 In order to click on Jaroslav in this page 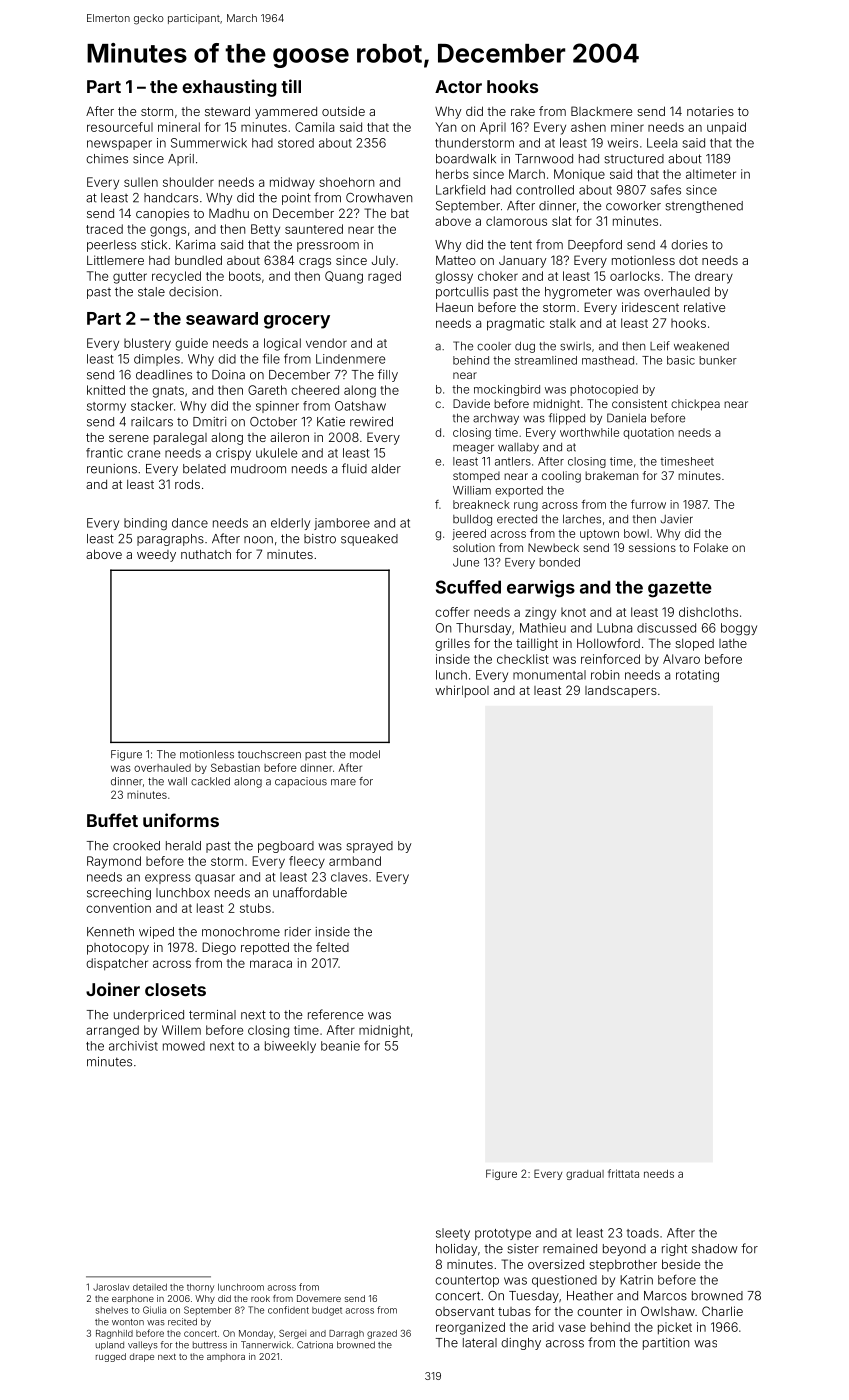, I will do `click(111, 1287)`.
